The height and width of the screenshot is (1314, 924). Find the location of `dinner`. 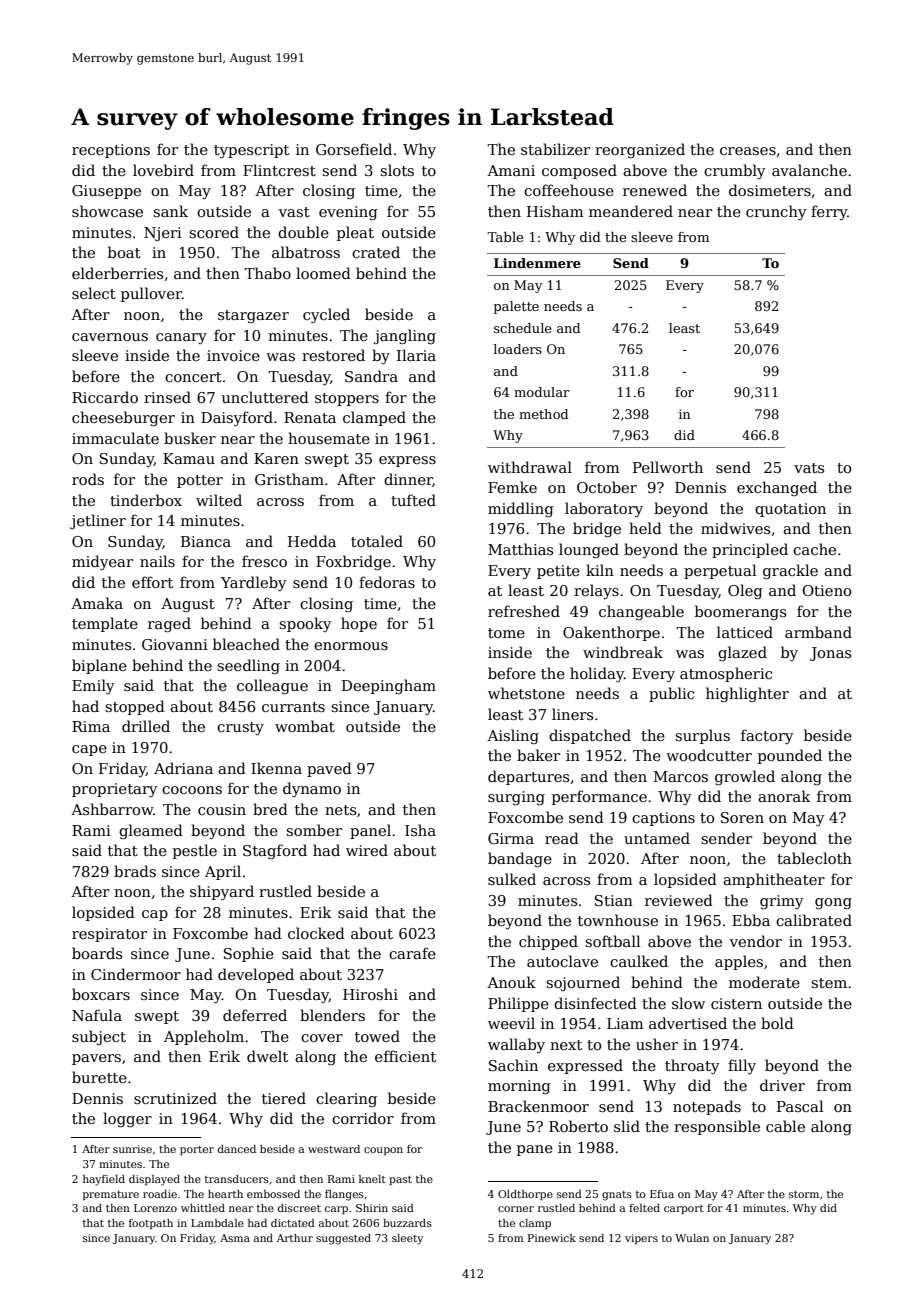

dinner is located at coordinates (408, 480).
